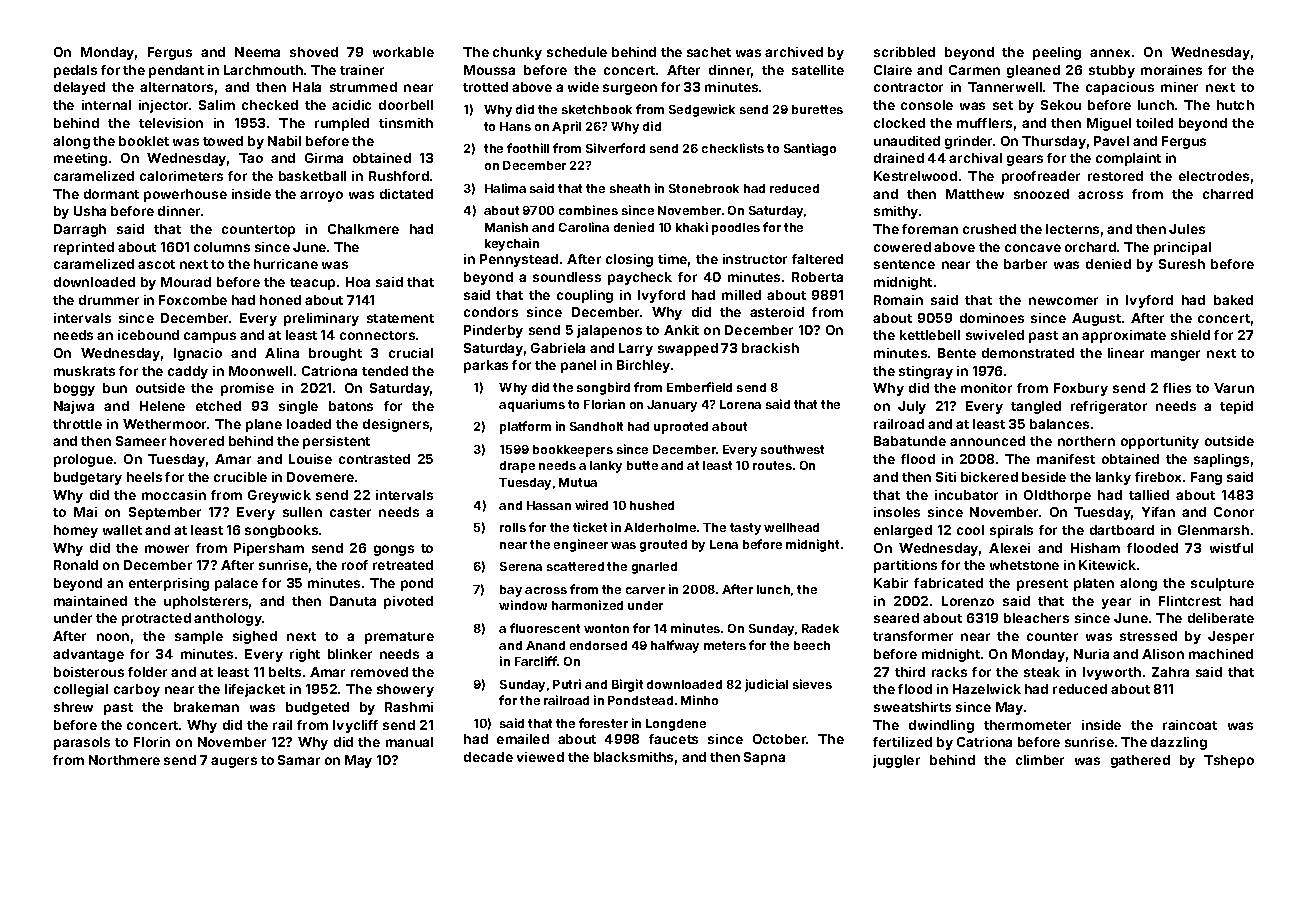 This page has width=1308, height=924. I want to click on khaki, so click(692, 227).
